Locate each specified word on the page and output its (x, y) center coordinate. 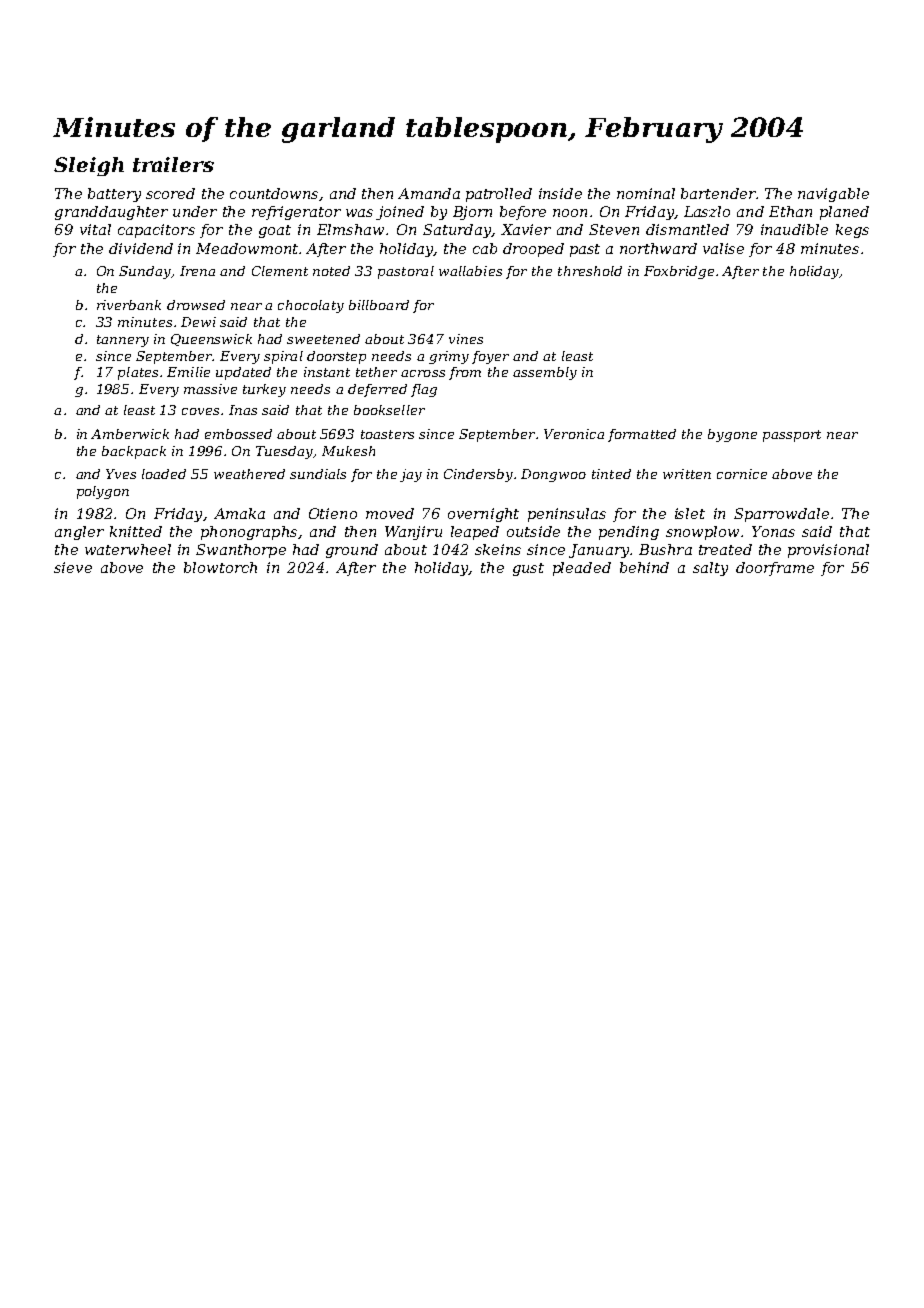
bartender (718, 193)
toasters (387, 434)
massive (210, 389)
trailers (173, 164)
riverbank (129, 305)
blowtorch (220, 567)
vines (466, 339)
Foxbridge (679, 272)
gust (528, 569)
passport (792, 436)
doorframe (775, 569)
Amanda (429, 193)
